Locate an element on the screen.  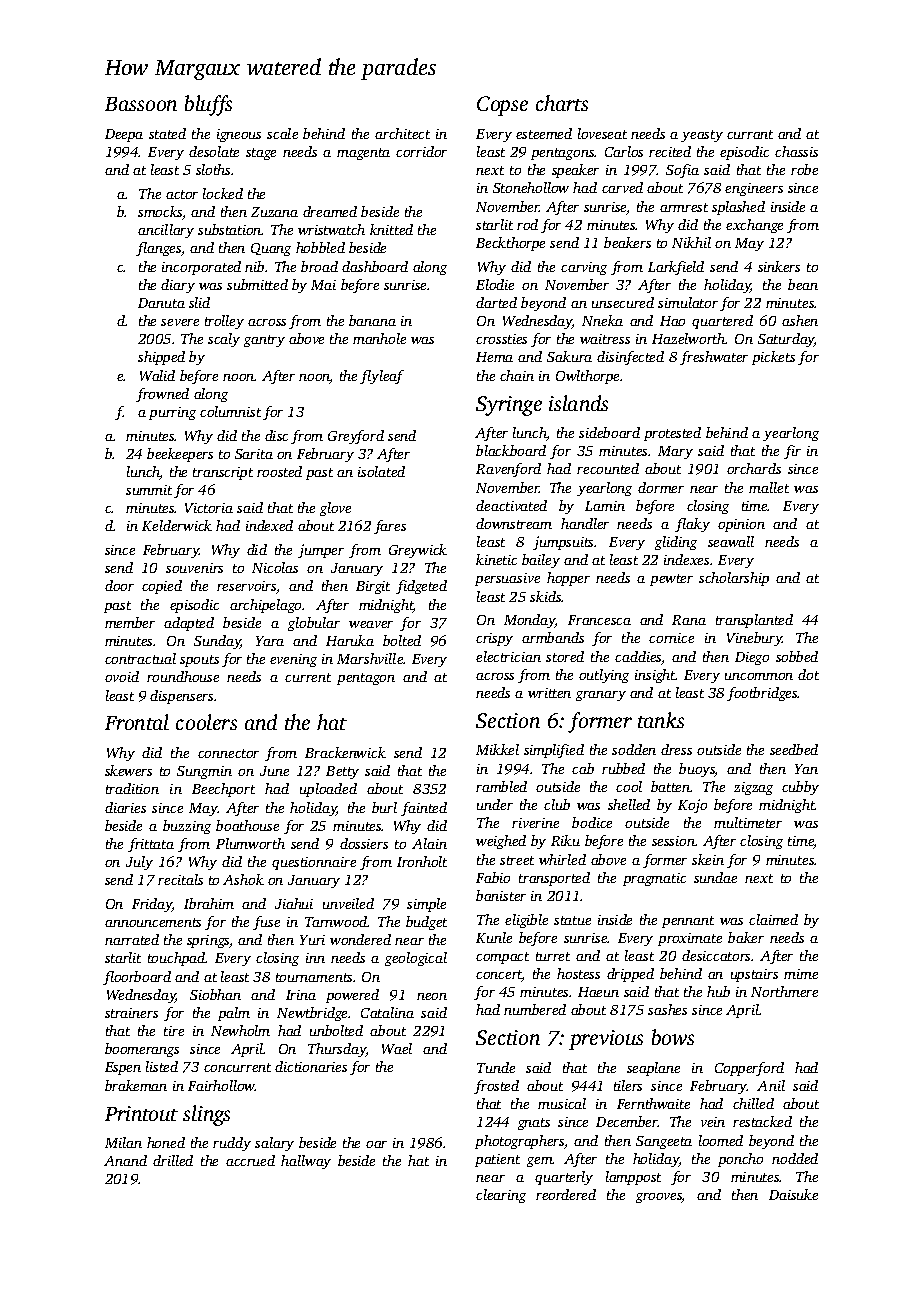
Sarita is located at coordinates (254, 454).
